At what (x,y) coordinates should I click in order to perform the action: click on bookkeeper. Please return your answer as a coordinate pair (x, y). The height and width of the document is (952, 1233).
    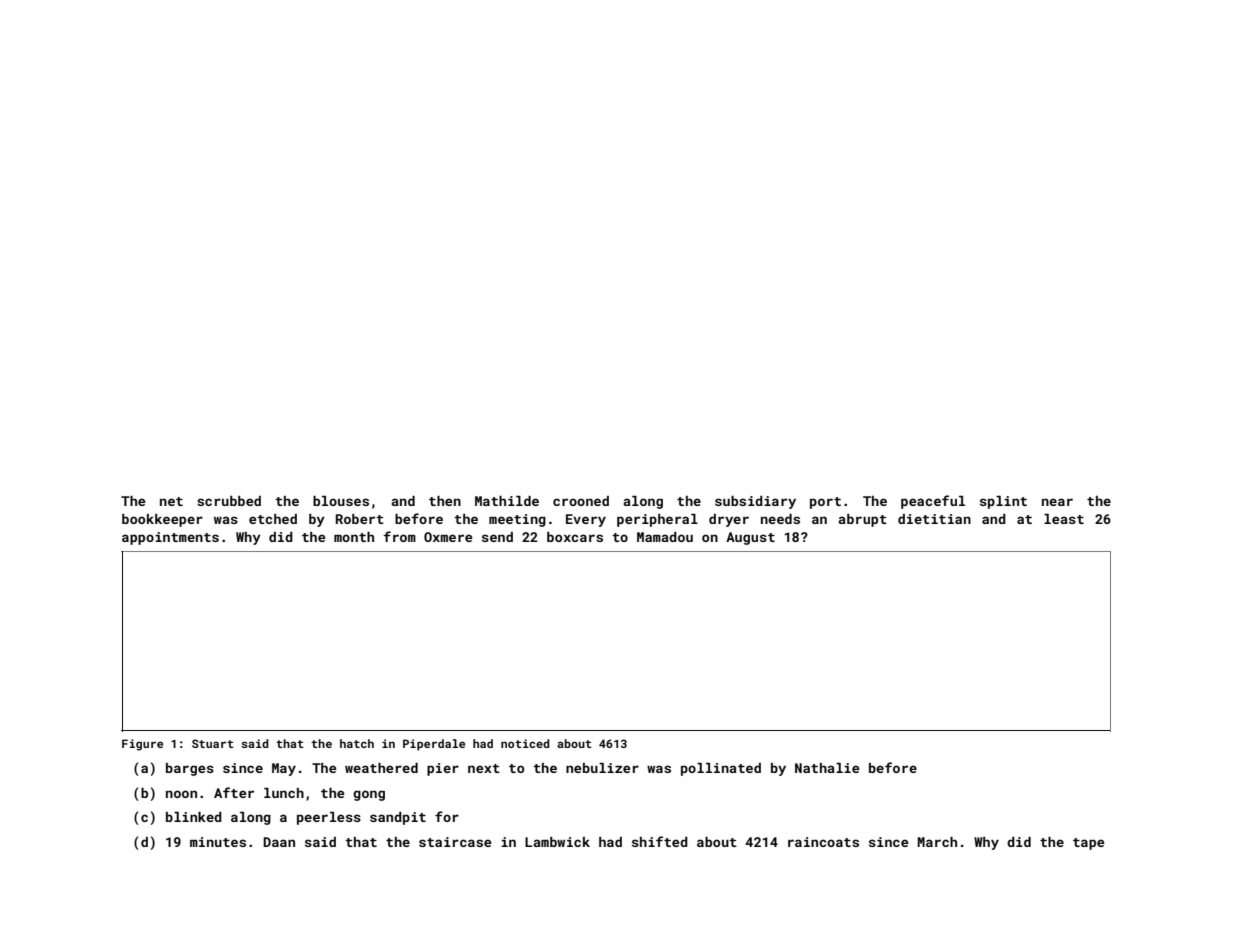
    Looking at the image, I should click on (162, 520).
